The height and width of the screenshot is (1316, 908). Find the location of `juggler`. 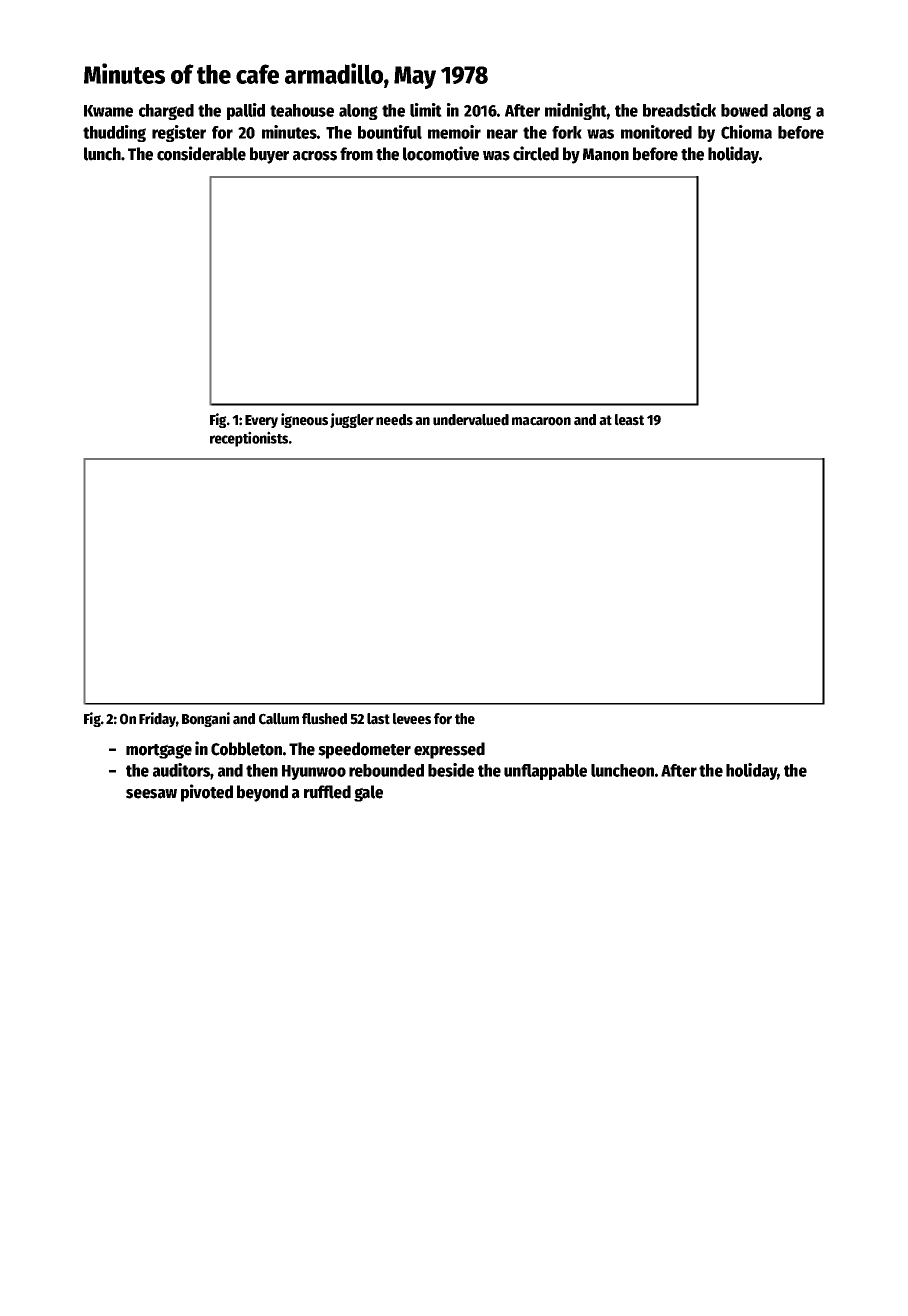

juggler is located at coordinates (352, 420).
